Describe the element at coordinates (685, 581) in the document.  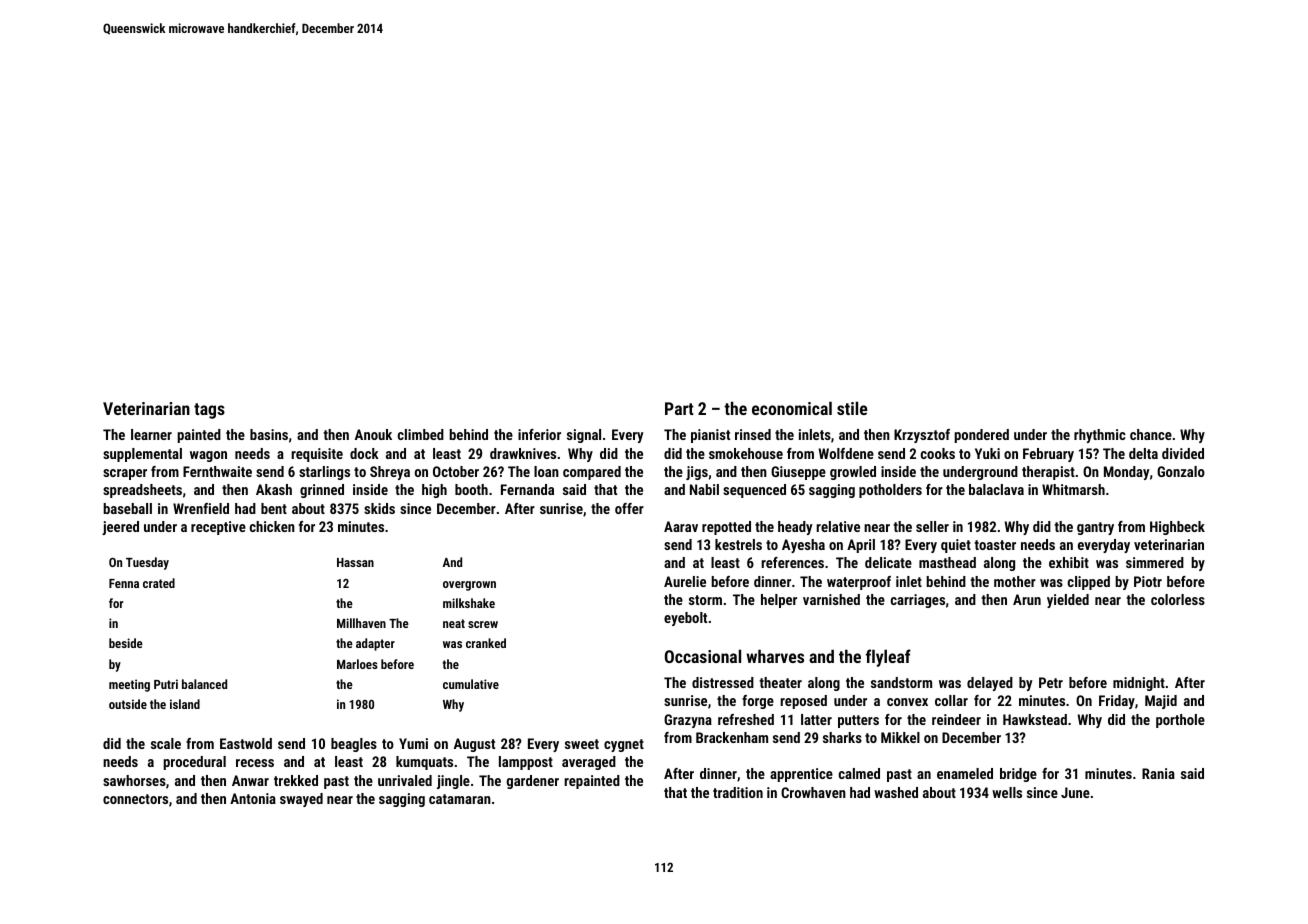
I see `Aurelie` at that location.
